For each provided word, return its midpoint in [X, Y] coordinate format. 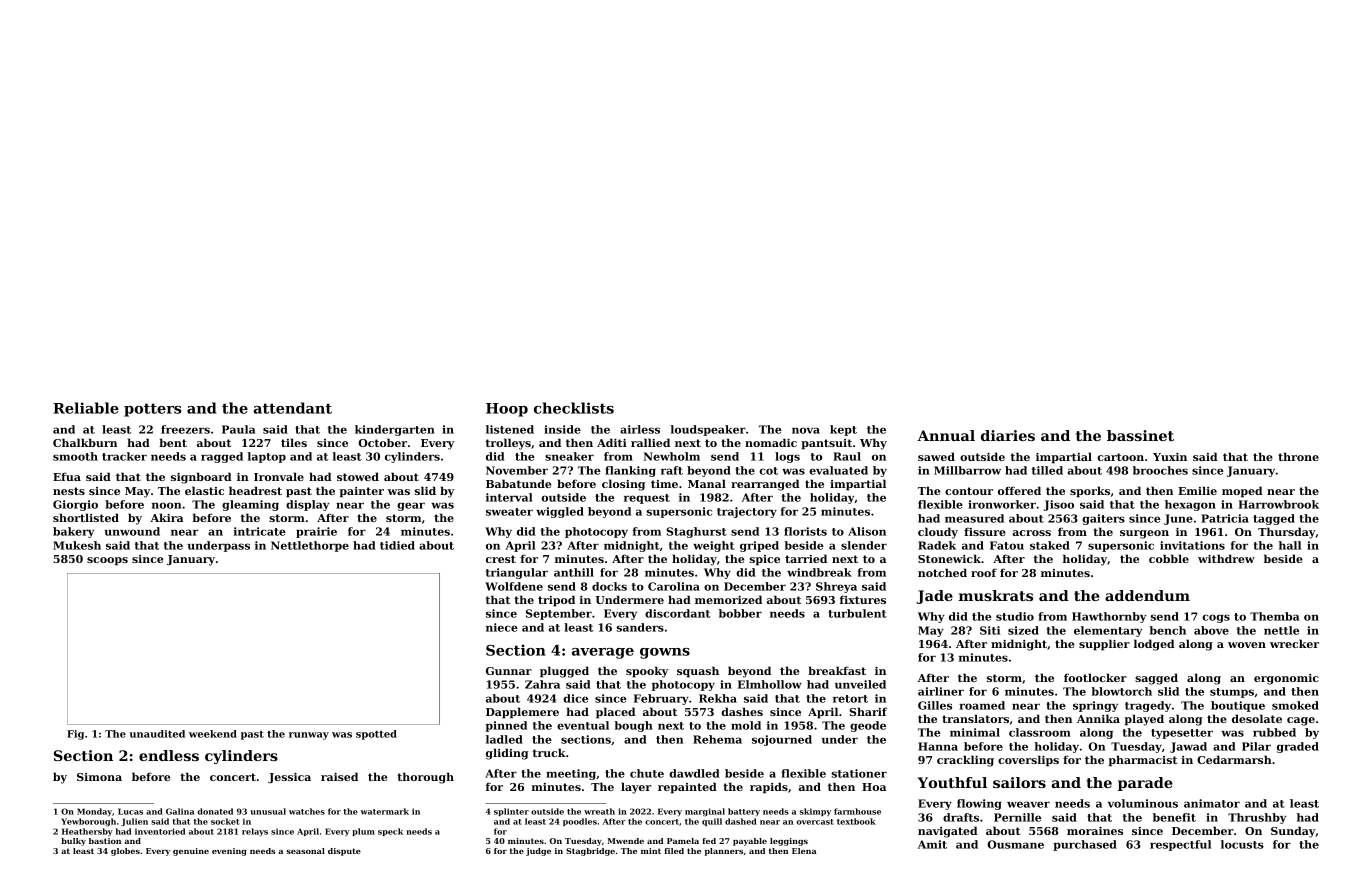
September [559, 614]
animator [1212, 803]
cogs [1216, 618]
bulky [73, 842]
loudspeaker [708, 430]
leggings [789, 842]
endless [169, 755]
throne [1298, 456]
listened [510, 429]
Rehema [717, 739]
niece [502, 627]
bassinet [1140, 435]
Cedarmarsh [1234, 759]
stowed [358, 476]
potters [152, 410]
